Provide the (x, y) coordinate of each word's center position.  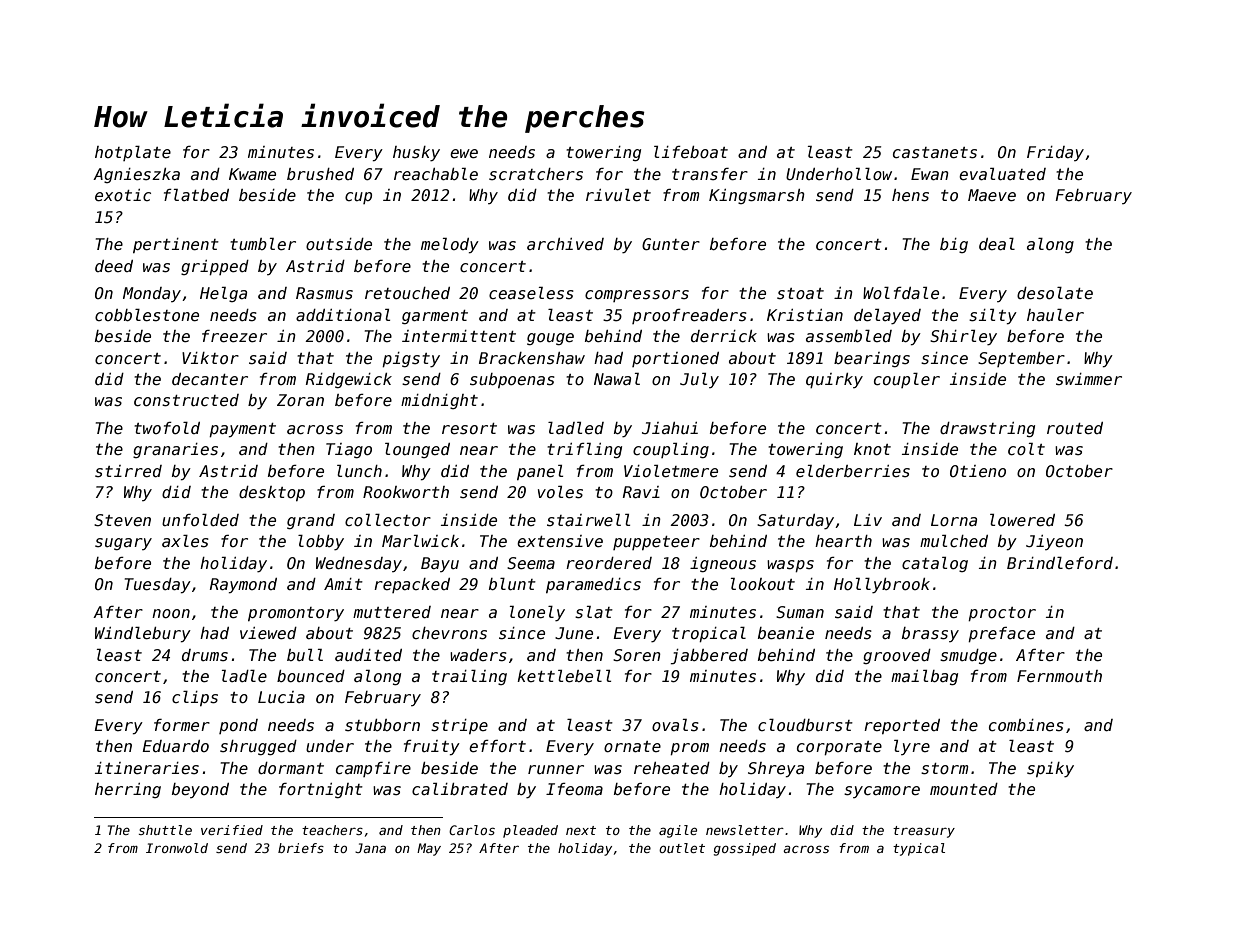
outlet (682, 848)
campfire (373, 769)
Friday (1055, 153)
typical (919, 849)
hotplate (133, 153)
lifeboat (691, 152)
